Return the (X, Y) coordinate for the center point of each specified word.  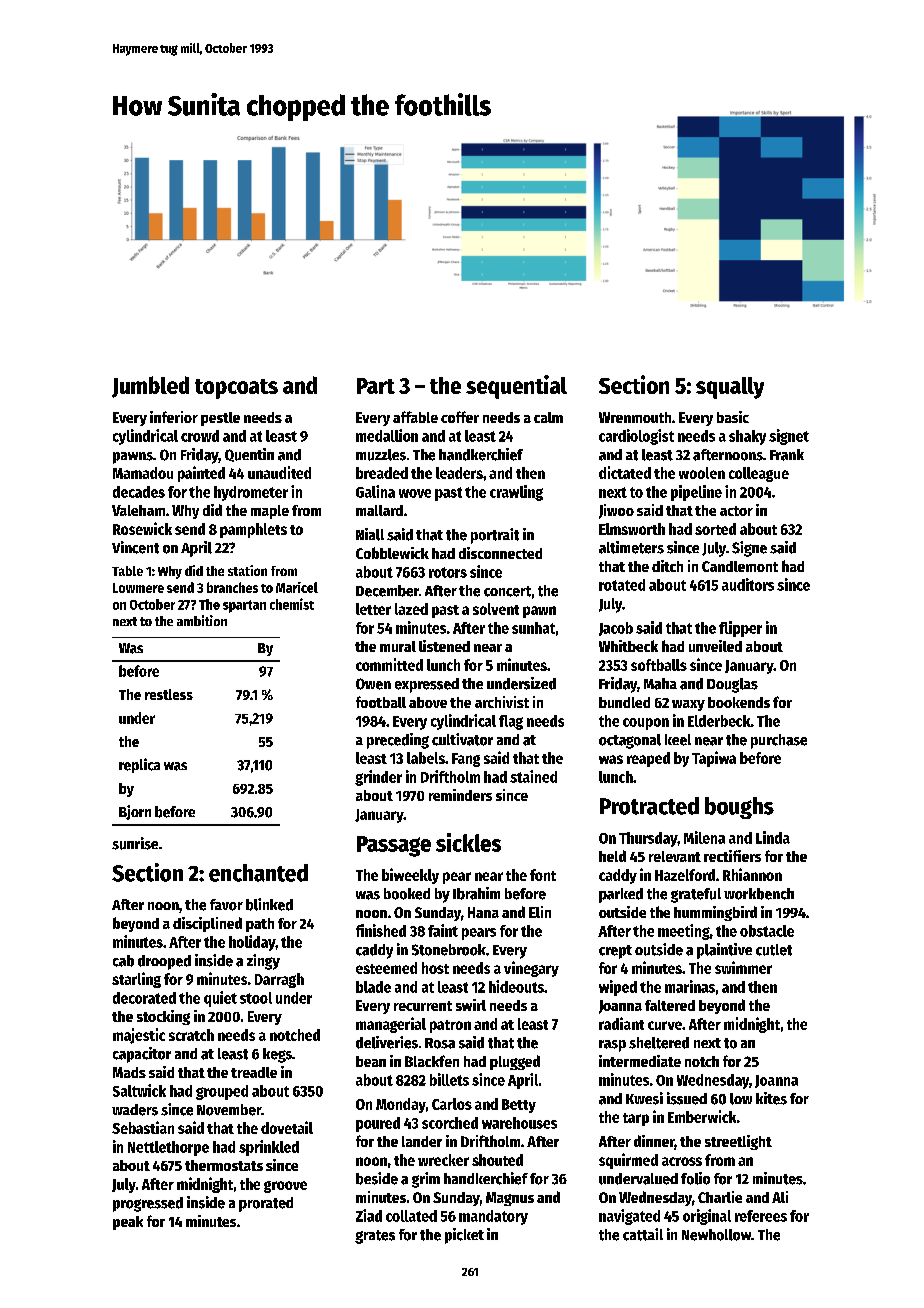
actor (736, 511)
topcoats (236, 389)
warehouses (519, 1123)
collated (411, 1216)
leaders (459, 473)
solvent (496, 609)
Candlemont (740, 566)
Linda (773, 837)
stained (533, 776)
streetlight (738, 1142)
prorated (266, 1204)
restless (169, 694)
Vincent (135, 547)
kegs (277, 1055)
